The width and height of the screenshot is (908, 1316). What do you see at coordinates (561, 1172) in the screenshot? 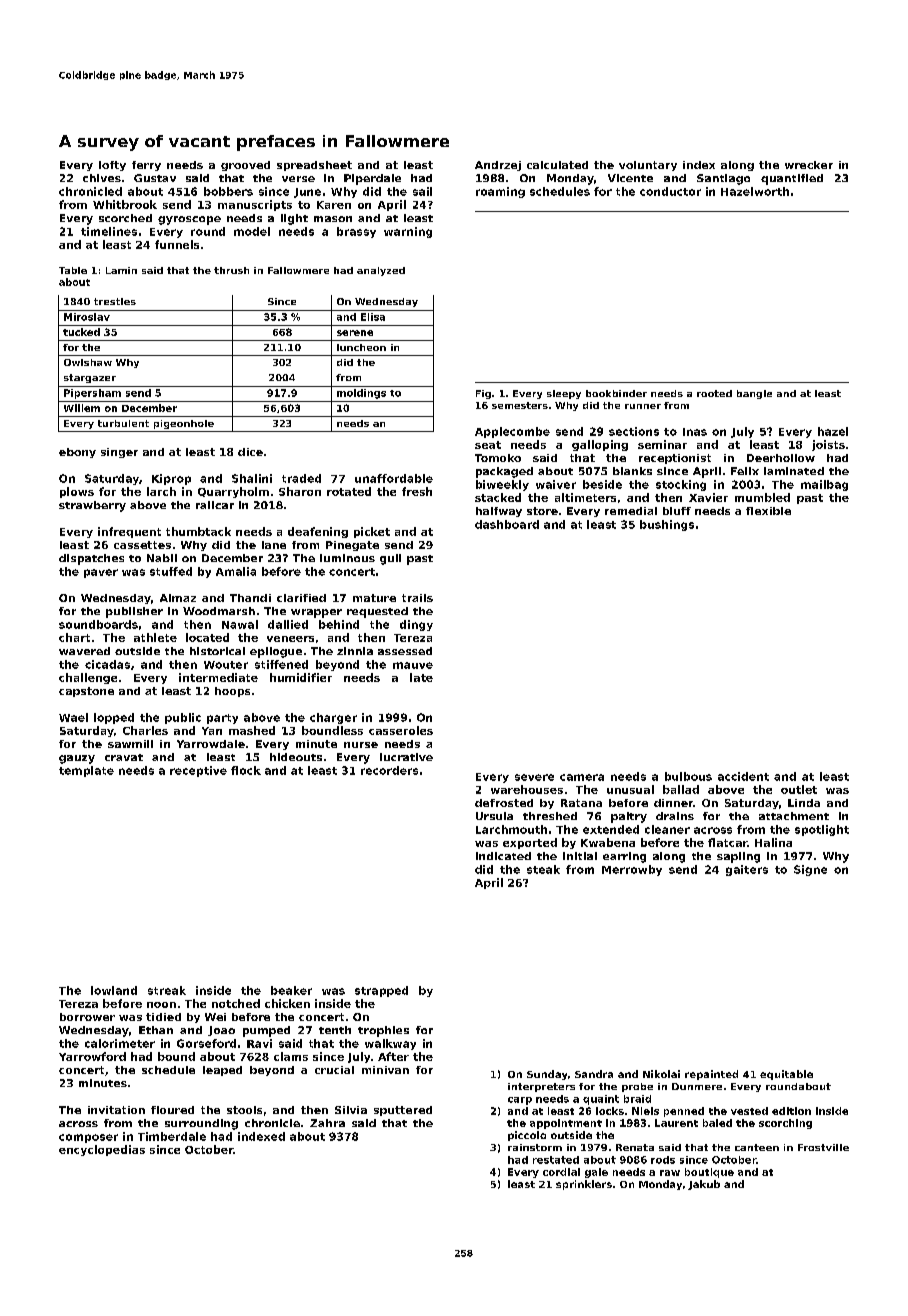
I see `cordial` at bounding box center [561, 1172].
